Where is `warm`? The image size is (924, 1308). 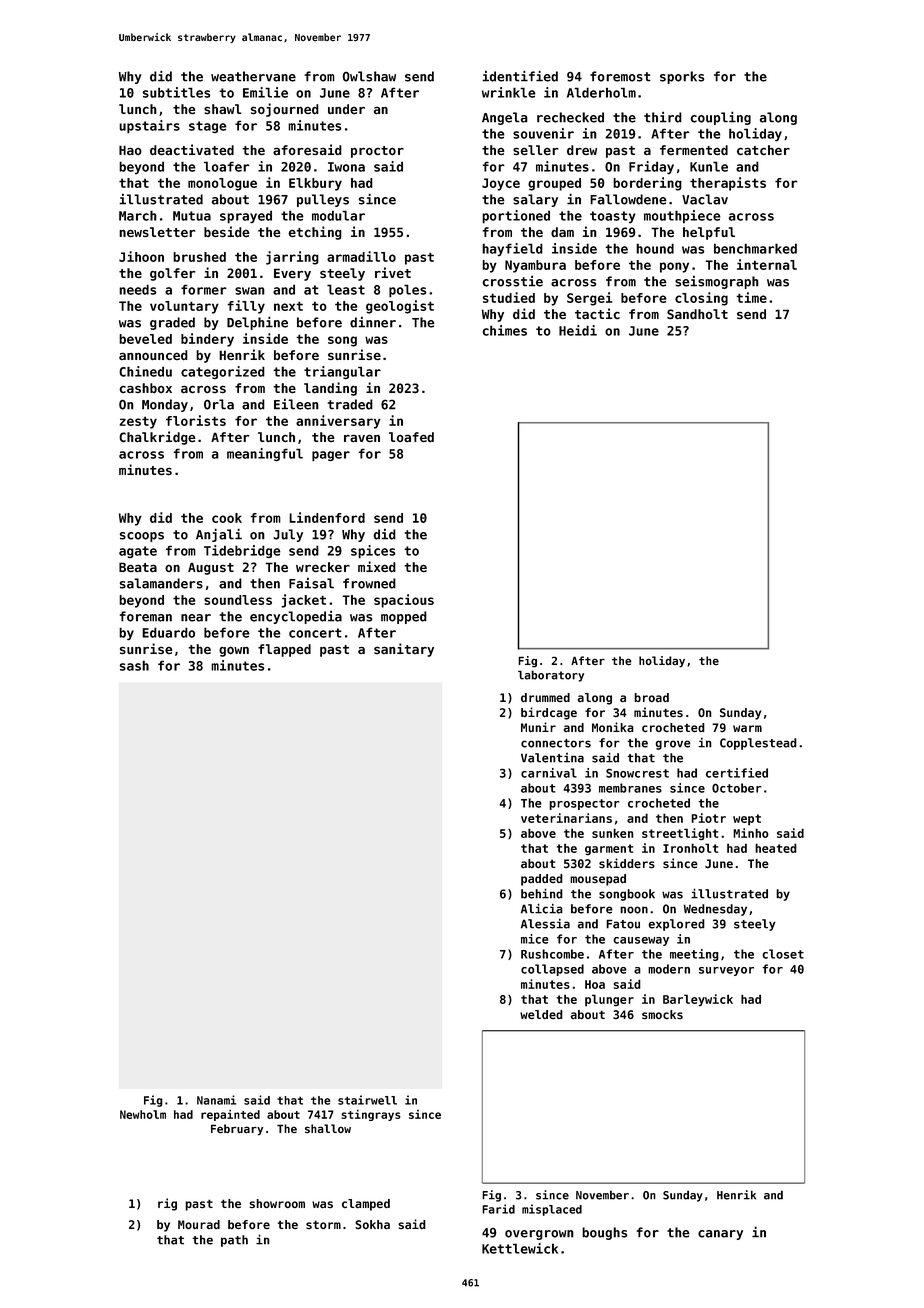
warm is located at coordinates (747, 729).
